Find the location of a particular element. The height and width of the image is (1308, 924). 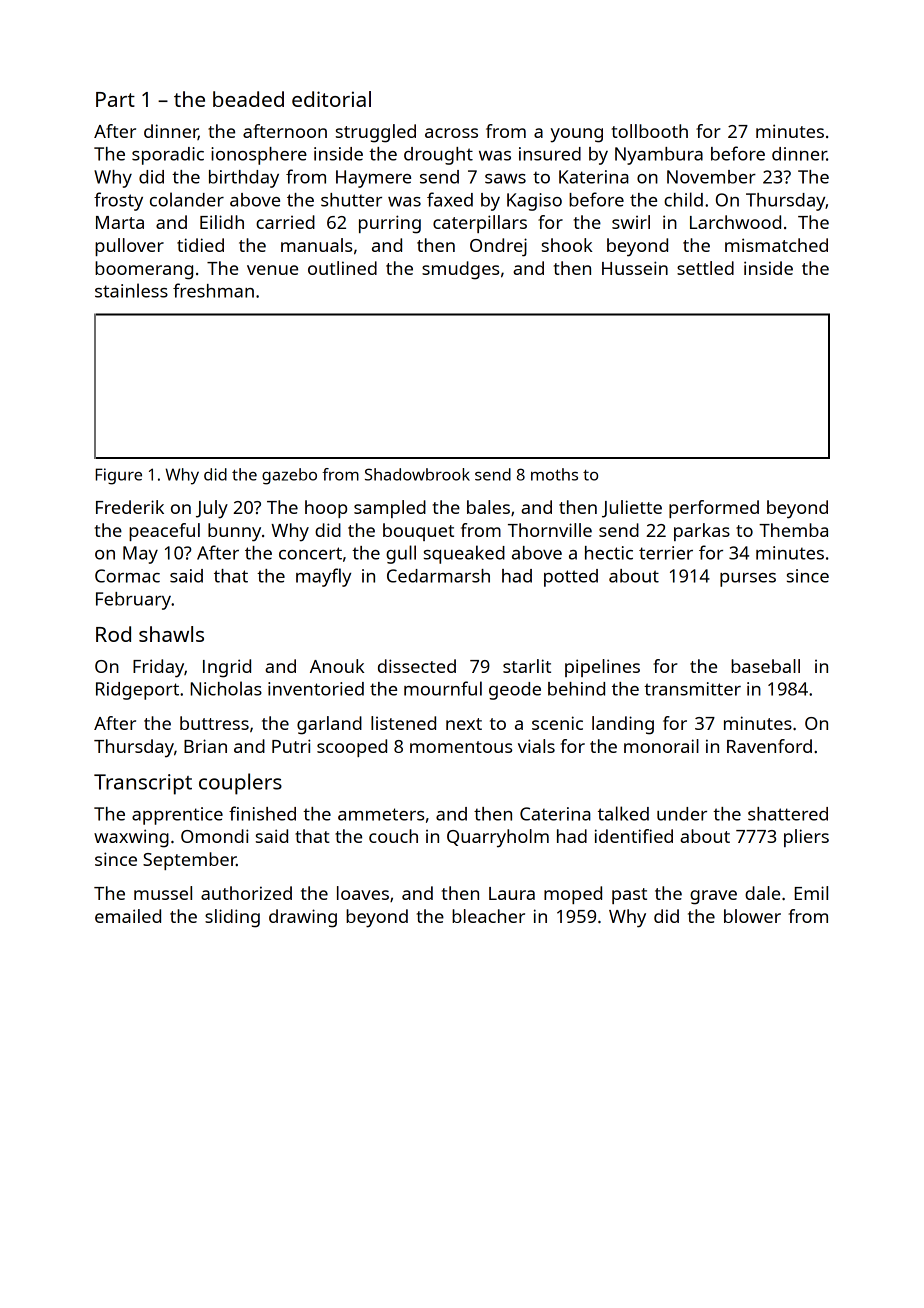

pliers is located at coordinates (806, 838).
